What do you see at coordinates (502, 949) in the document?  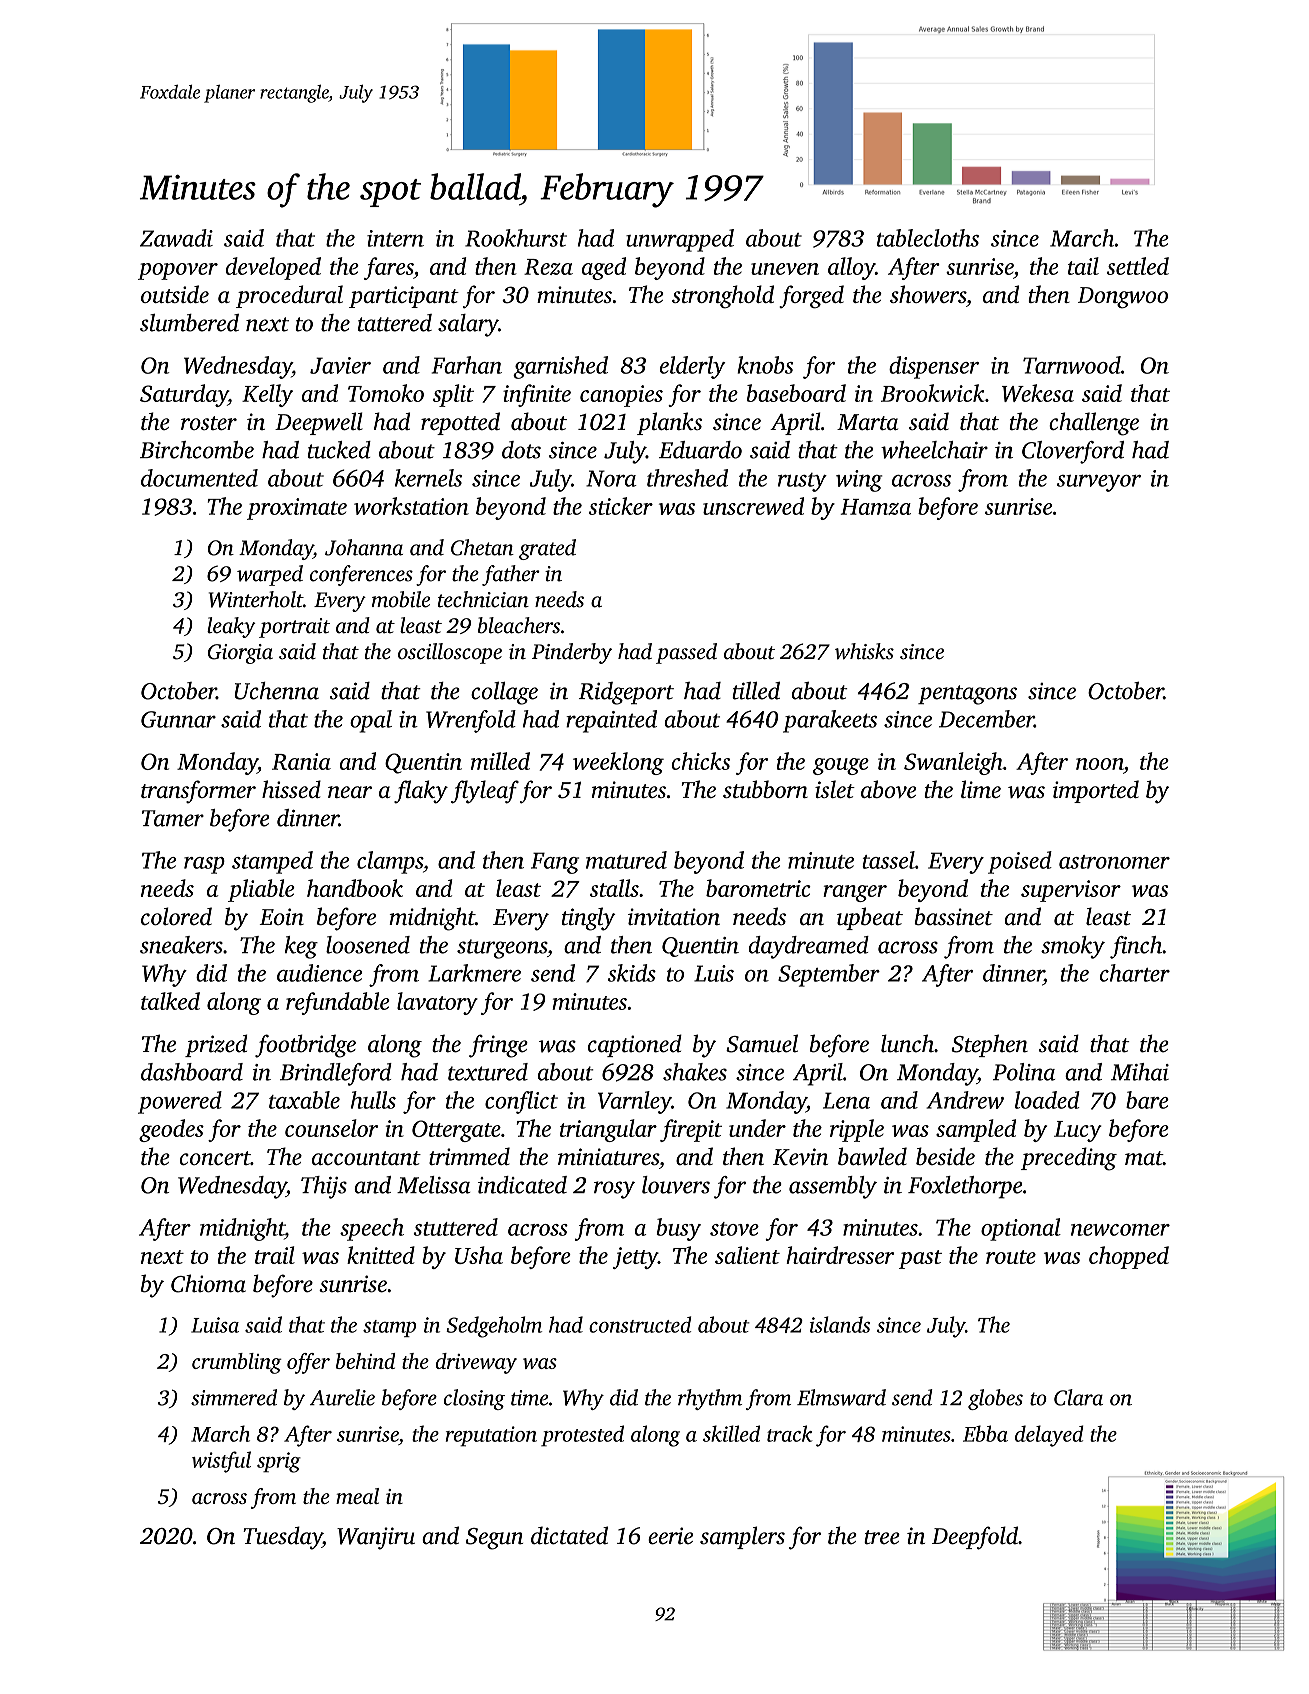 I see `sturgeons` at bounding box center [502, 949].
